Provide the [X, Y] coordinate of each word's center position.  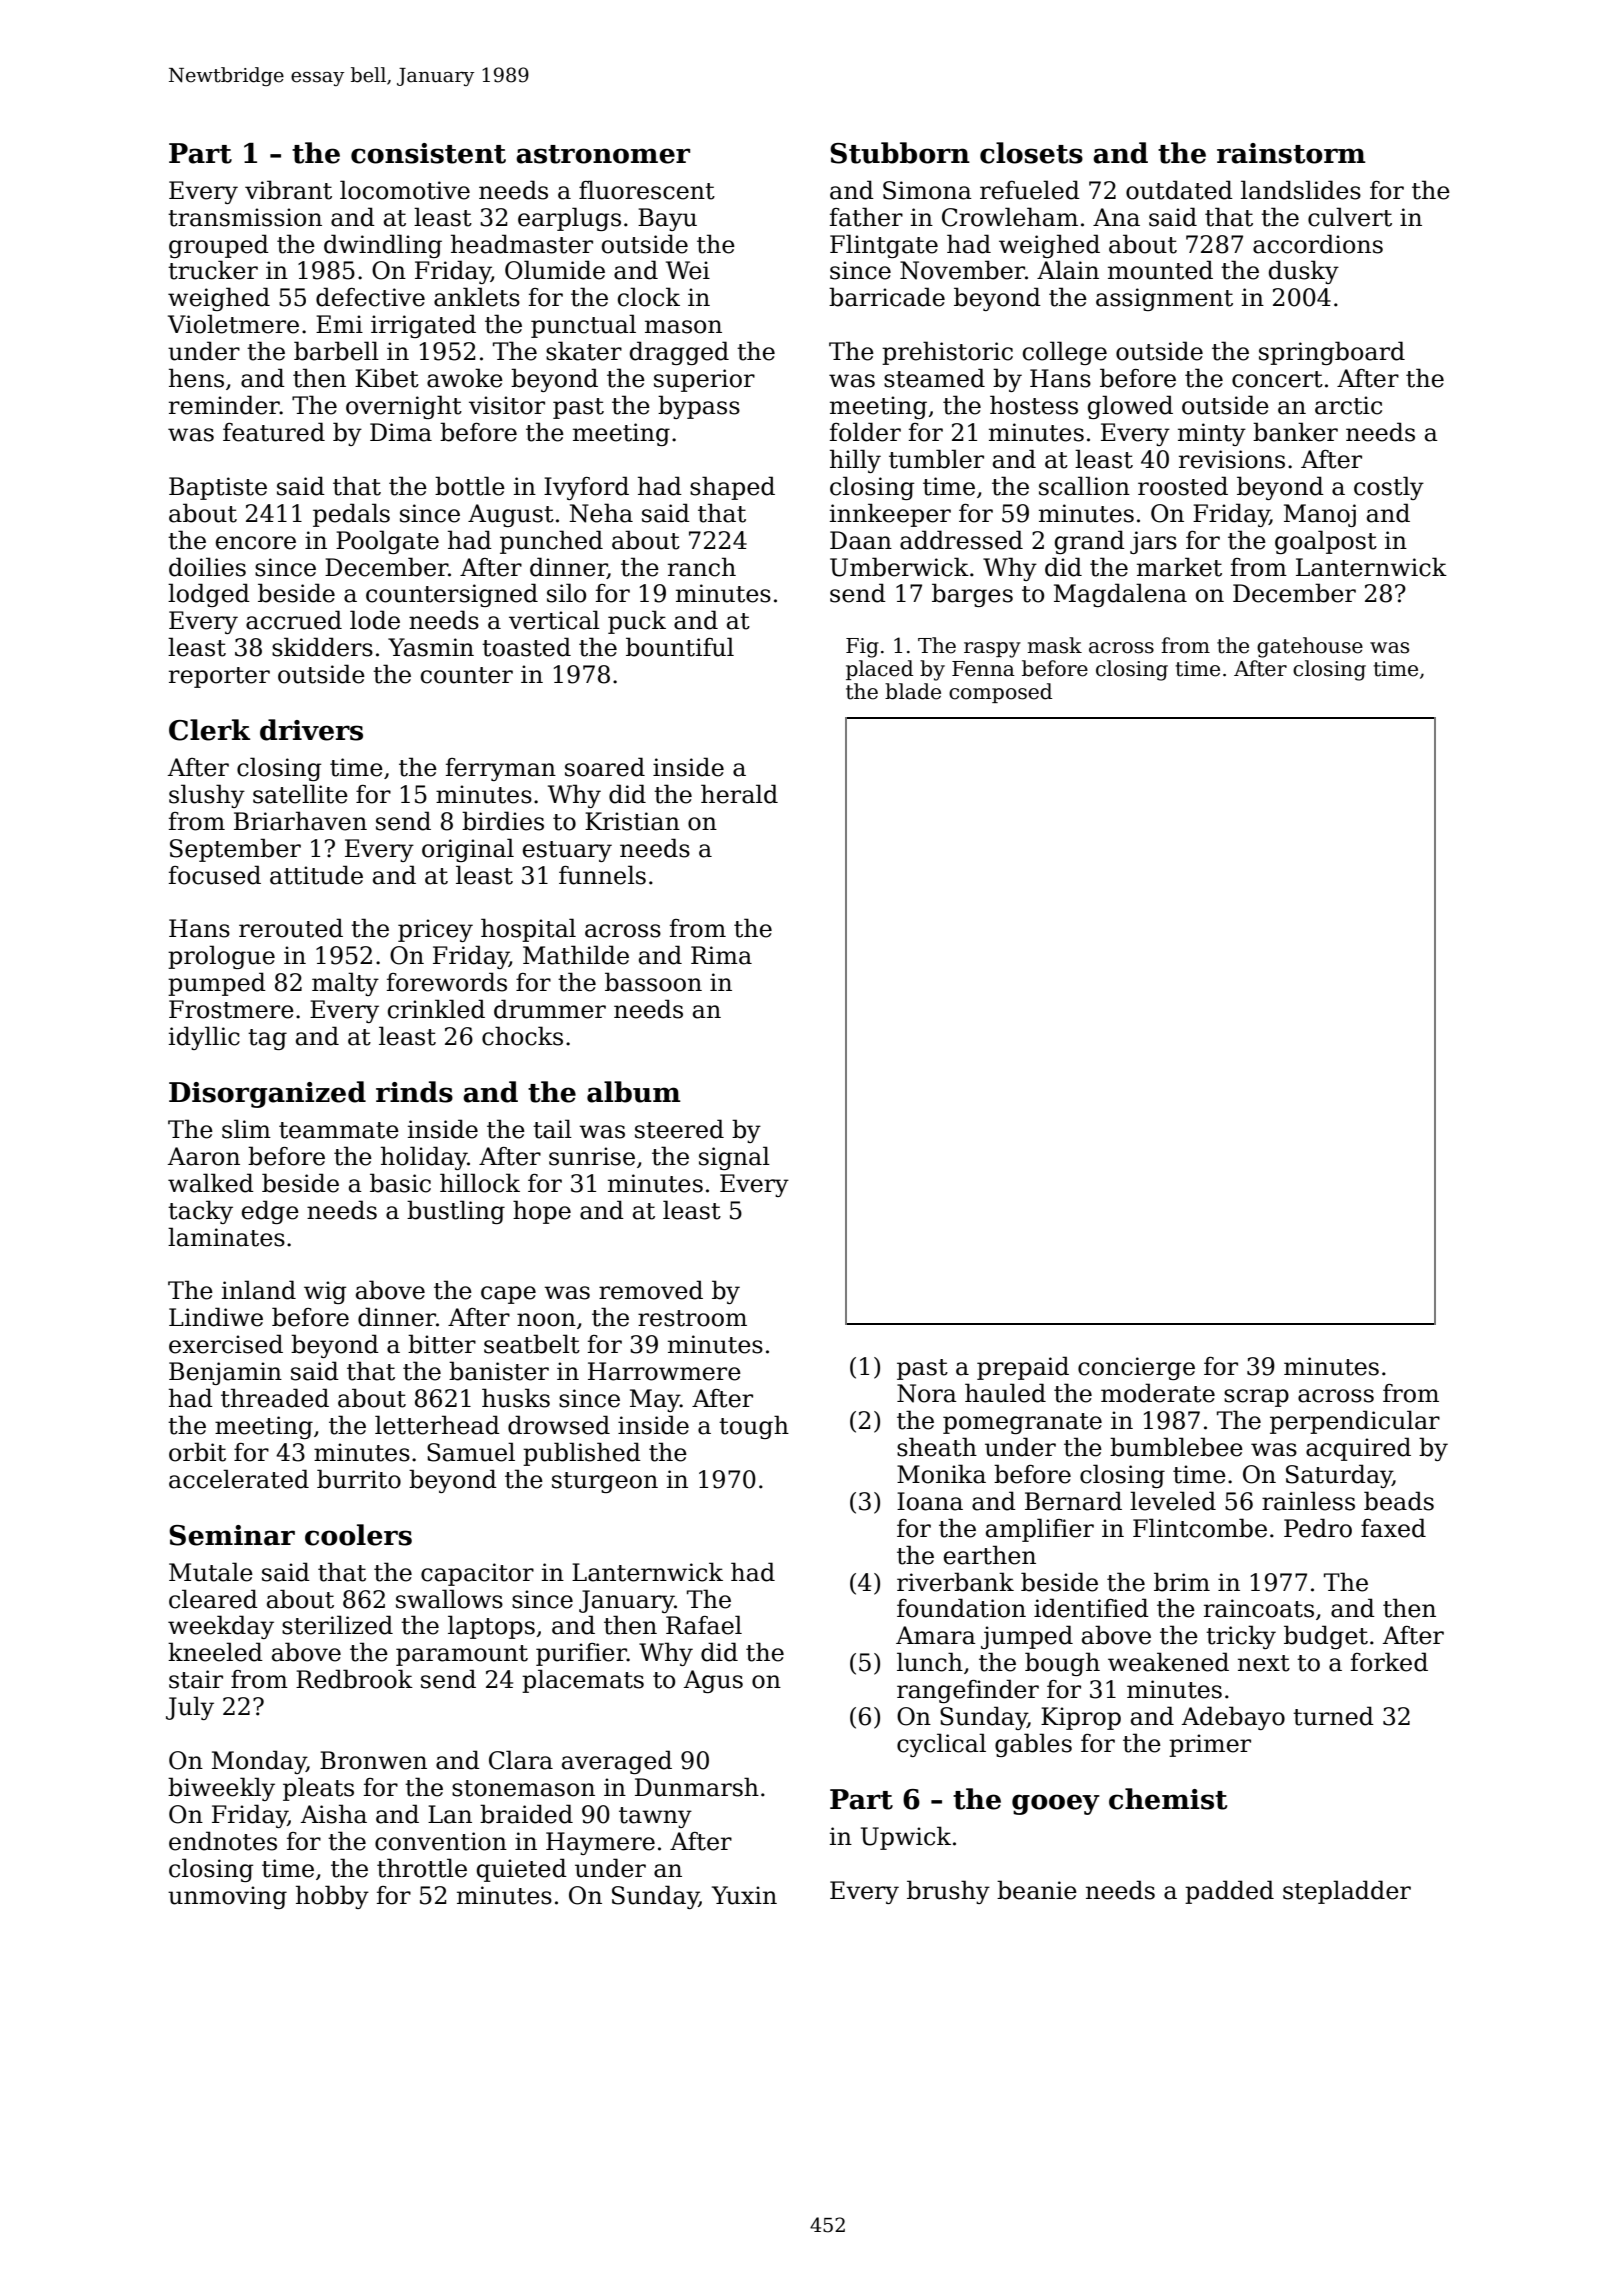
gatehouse [1310, 647]
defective [370, 297]
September [235, 850]
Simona [927, 190]
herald [739, 794]
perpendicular [1355, 1422]
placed [879, 670]
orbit [197, 1452]
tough [754, 1427]
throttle [422, 1868]
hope [542, 1212]
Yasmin [431, 647]
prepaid [1023, 1368]
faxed [1393, 1528]
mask [1055, 645]
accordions [1318, 244]
